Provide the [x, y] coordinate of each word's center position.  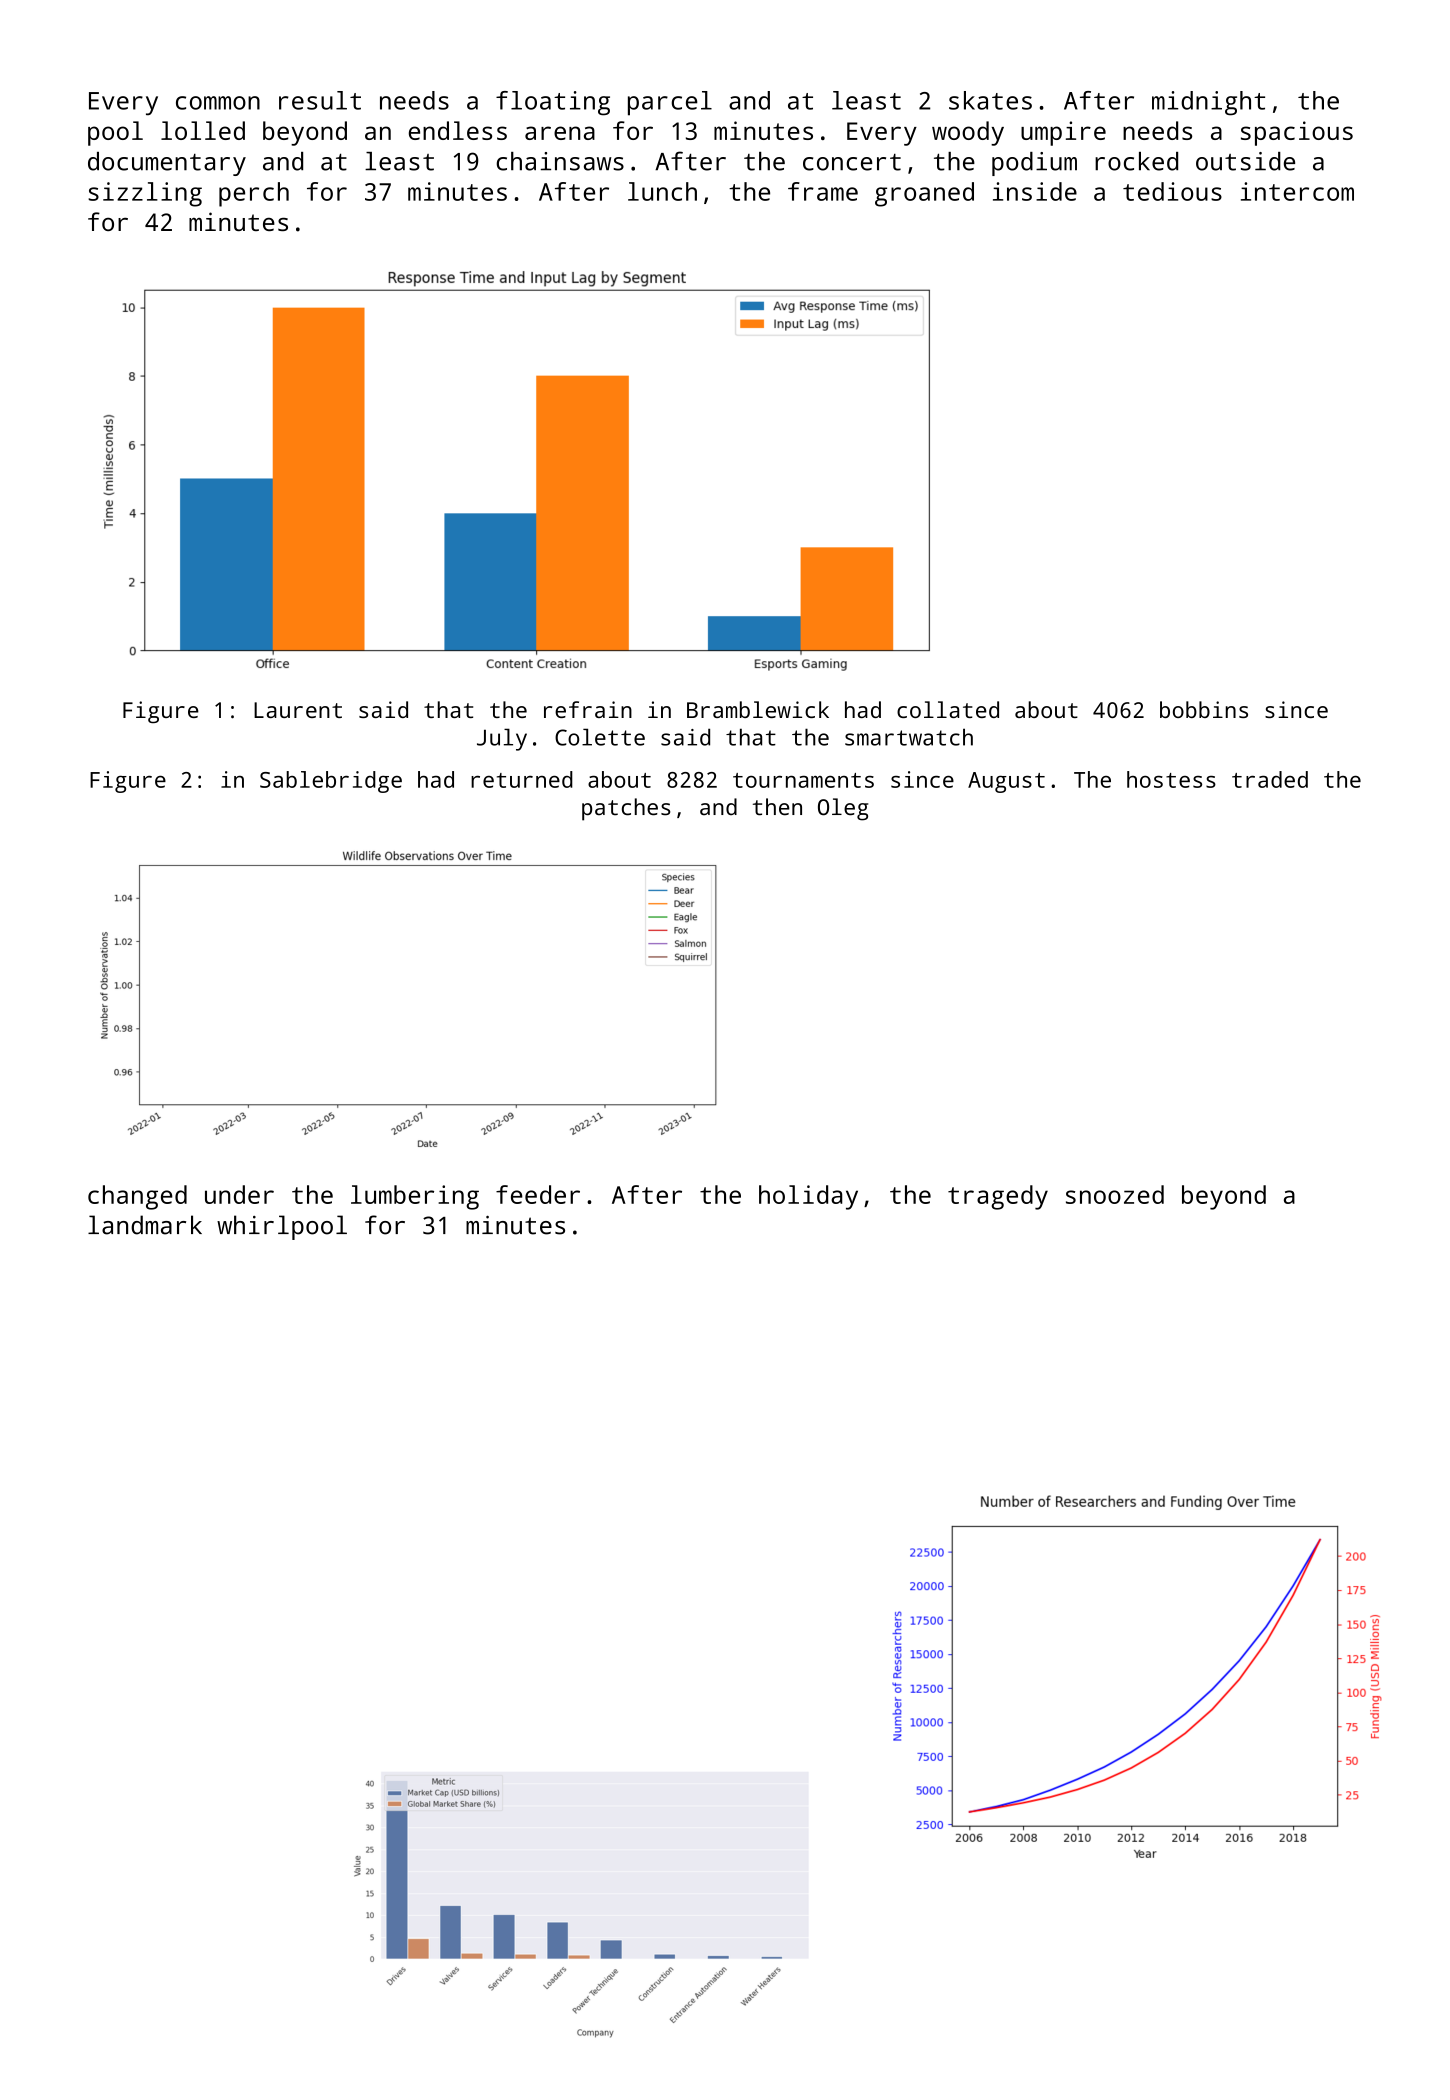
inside [1035, 191]
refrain [588, 709]
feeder [538, 1194]
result [320, 100]
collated [948, 709]
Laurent [298, 710]
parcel [670, 103]
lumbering [415, 1197]
